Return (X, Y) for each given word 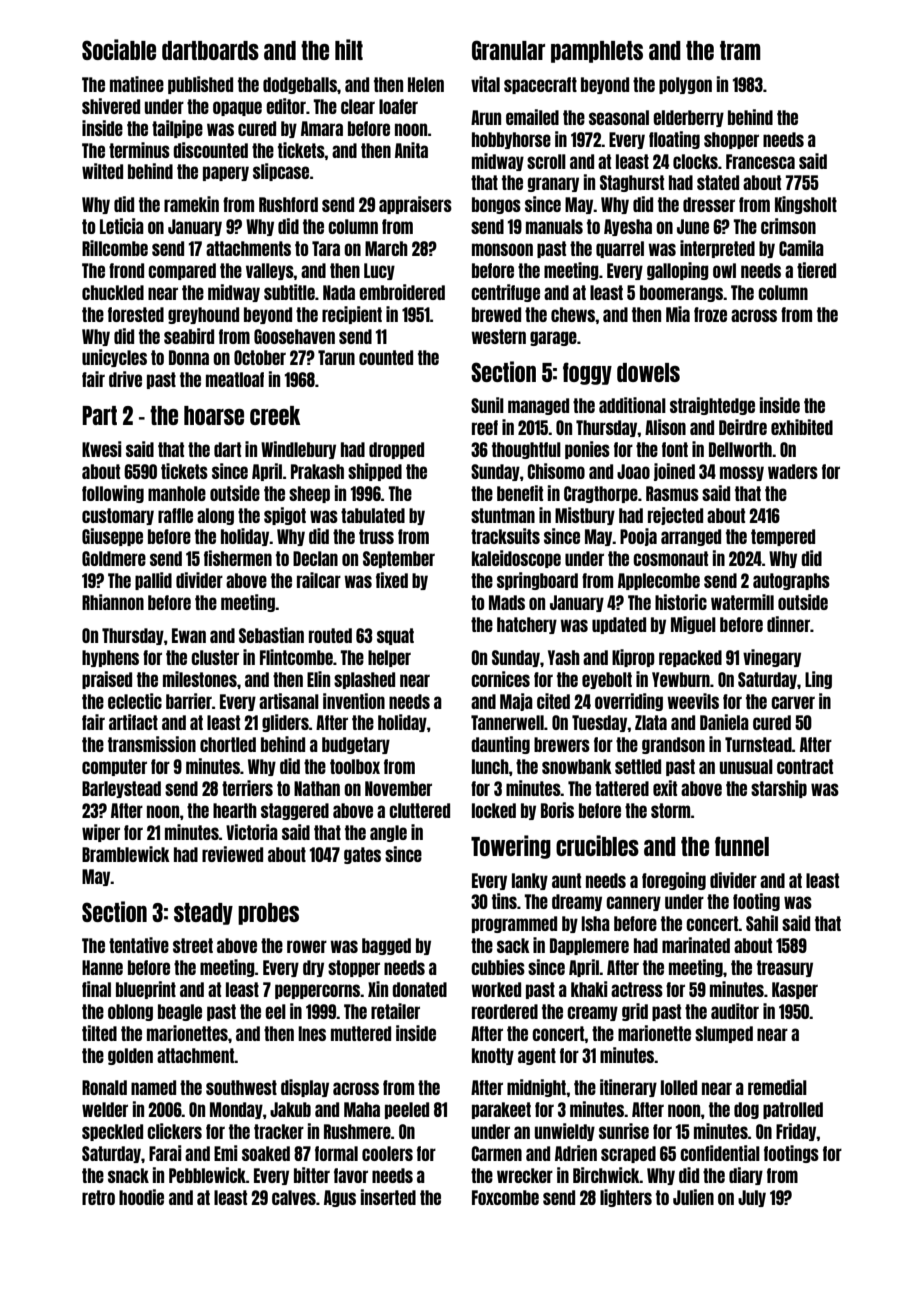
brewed (496, 314)
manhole (177, 493)
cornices (500, 679)
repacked (690, 658)
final (96, 989)
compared (182, 271)
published (200, 85)
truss (376, 536)
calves (294, 1197)
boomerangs (682, 293)
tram (740, 50)
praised (107, 680)
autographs (791, 581)
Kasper (795, 990)
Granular (508, 50)
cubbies (498, 967)
